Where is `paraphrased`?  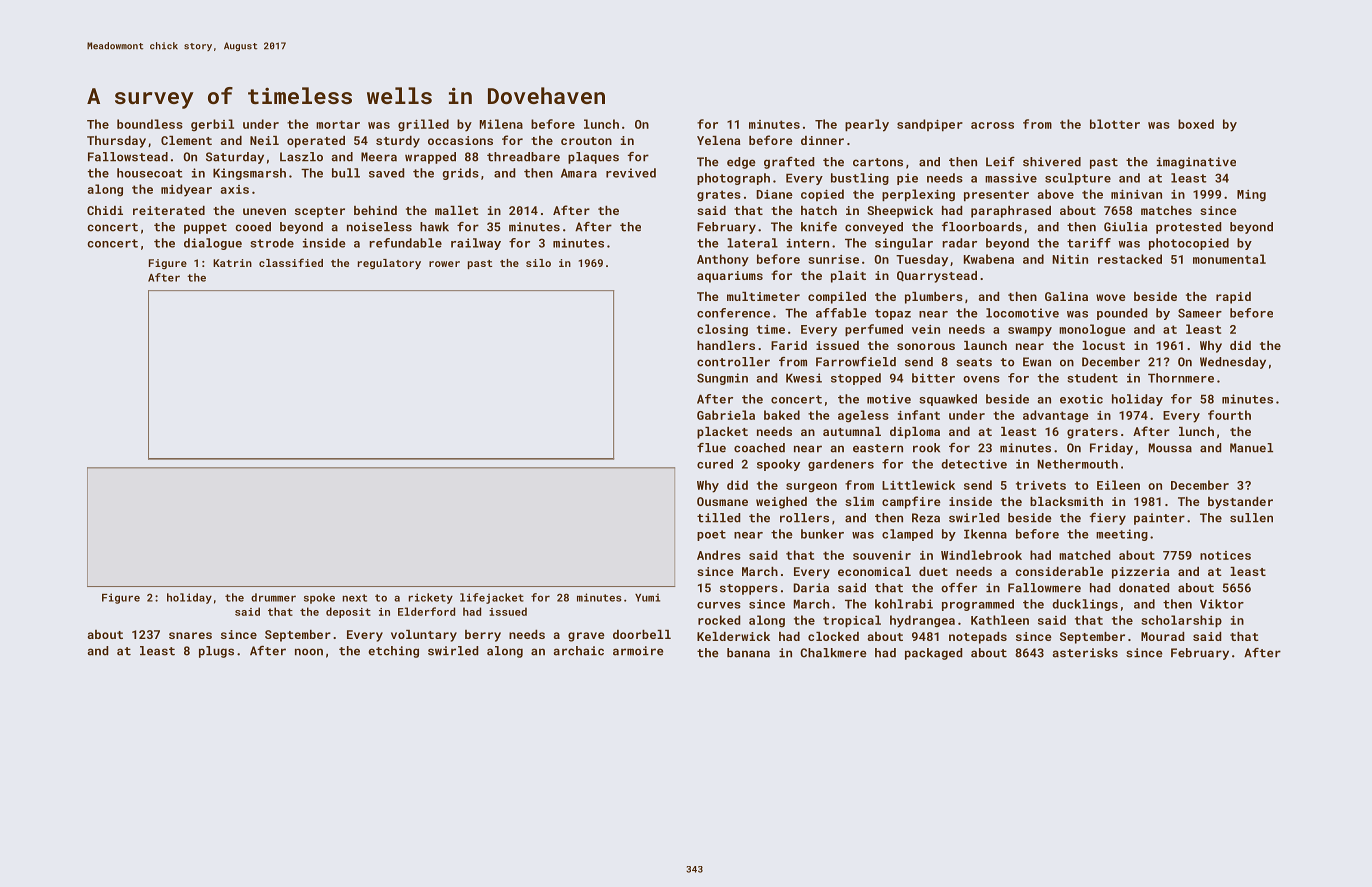
paraphrased is located at coordinates (1011, 212).
